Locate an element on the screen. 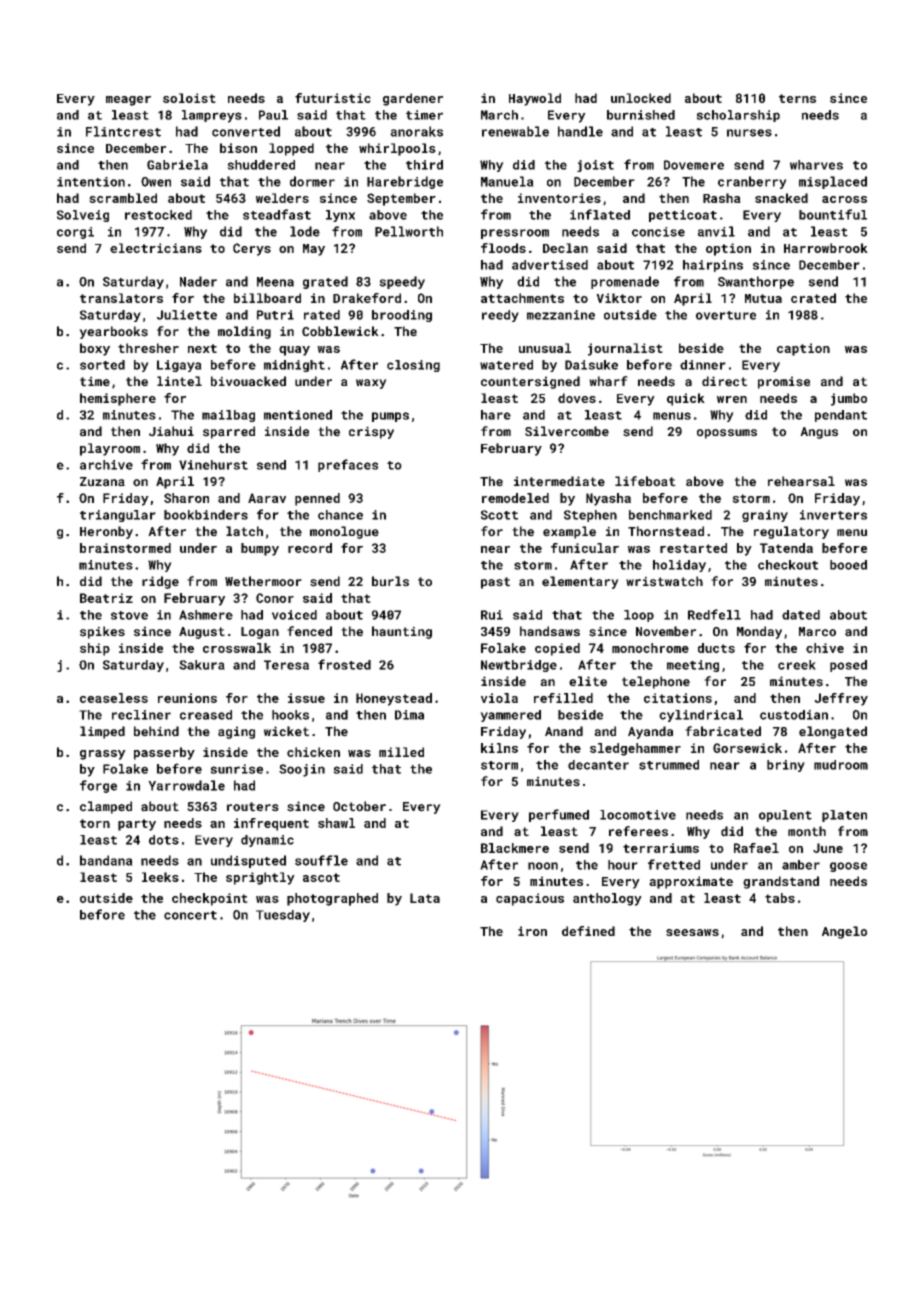 The image size is (924, 1308). playroom is located at coordinates (110, 449).
